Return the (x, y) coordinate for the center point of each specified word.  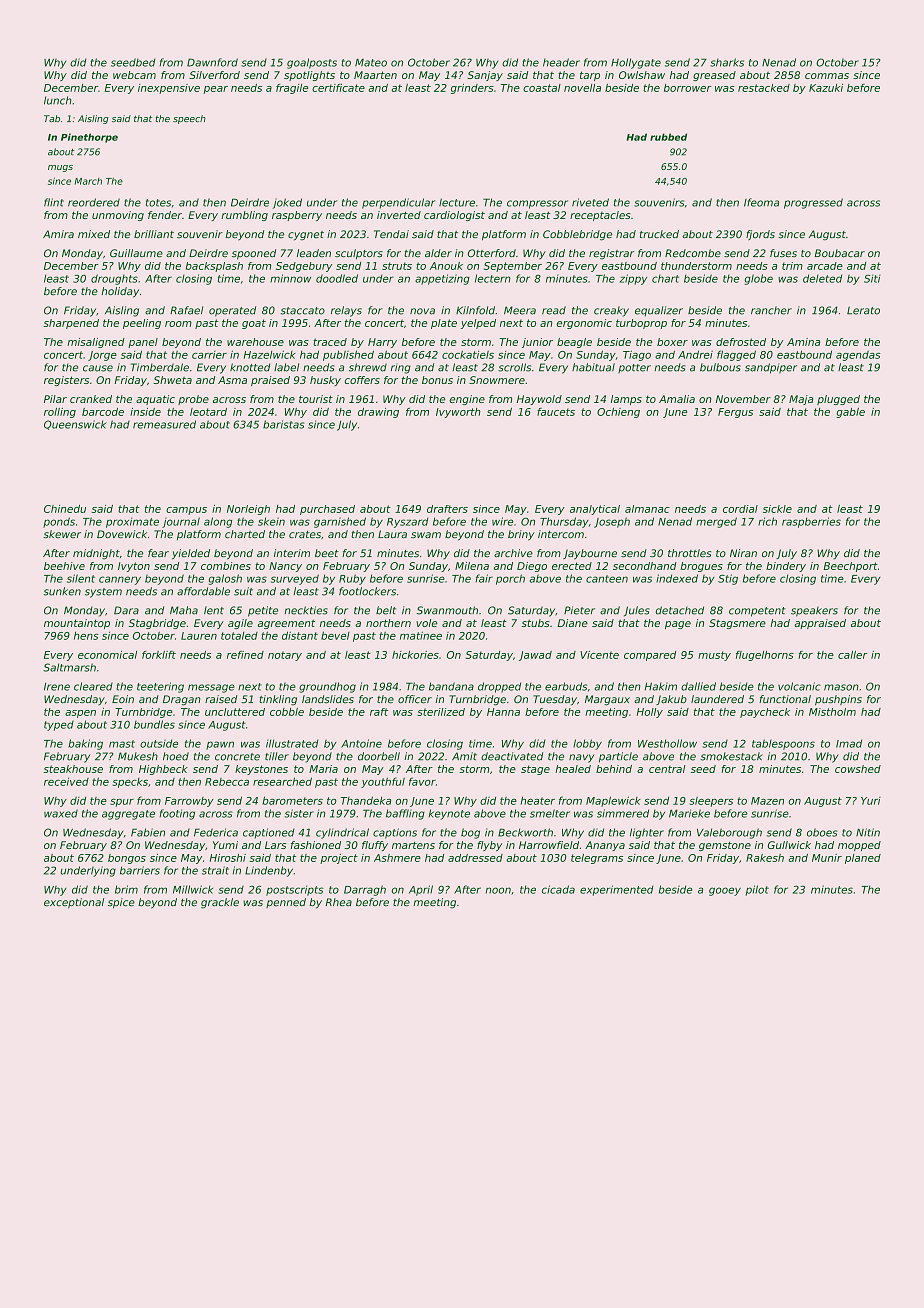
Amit (464, 756)
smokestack (731, 756)
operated (232, 311)
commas (827, 76)
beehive (64, 566)
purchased (327, 510)
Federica (216, 832)
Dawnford (212, 62)
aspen (80, 714)
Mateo (371, 62)
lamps (626, 400)
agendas (858, 356)
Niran (743, 553)
